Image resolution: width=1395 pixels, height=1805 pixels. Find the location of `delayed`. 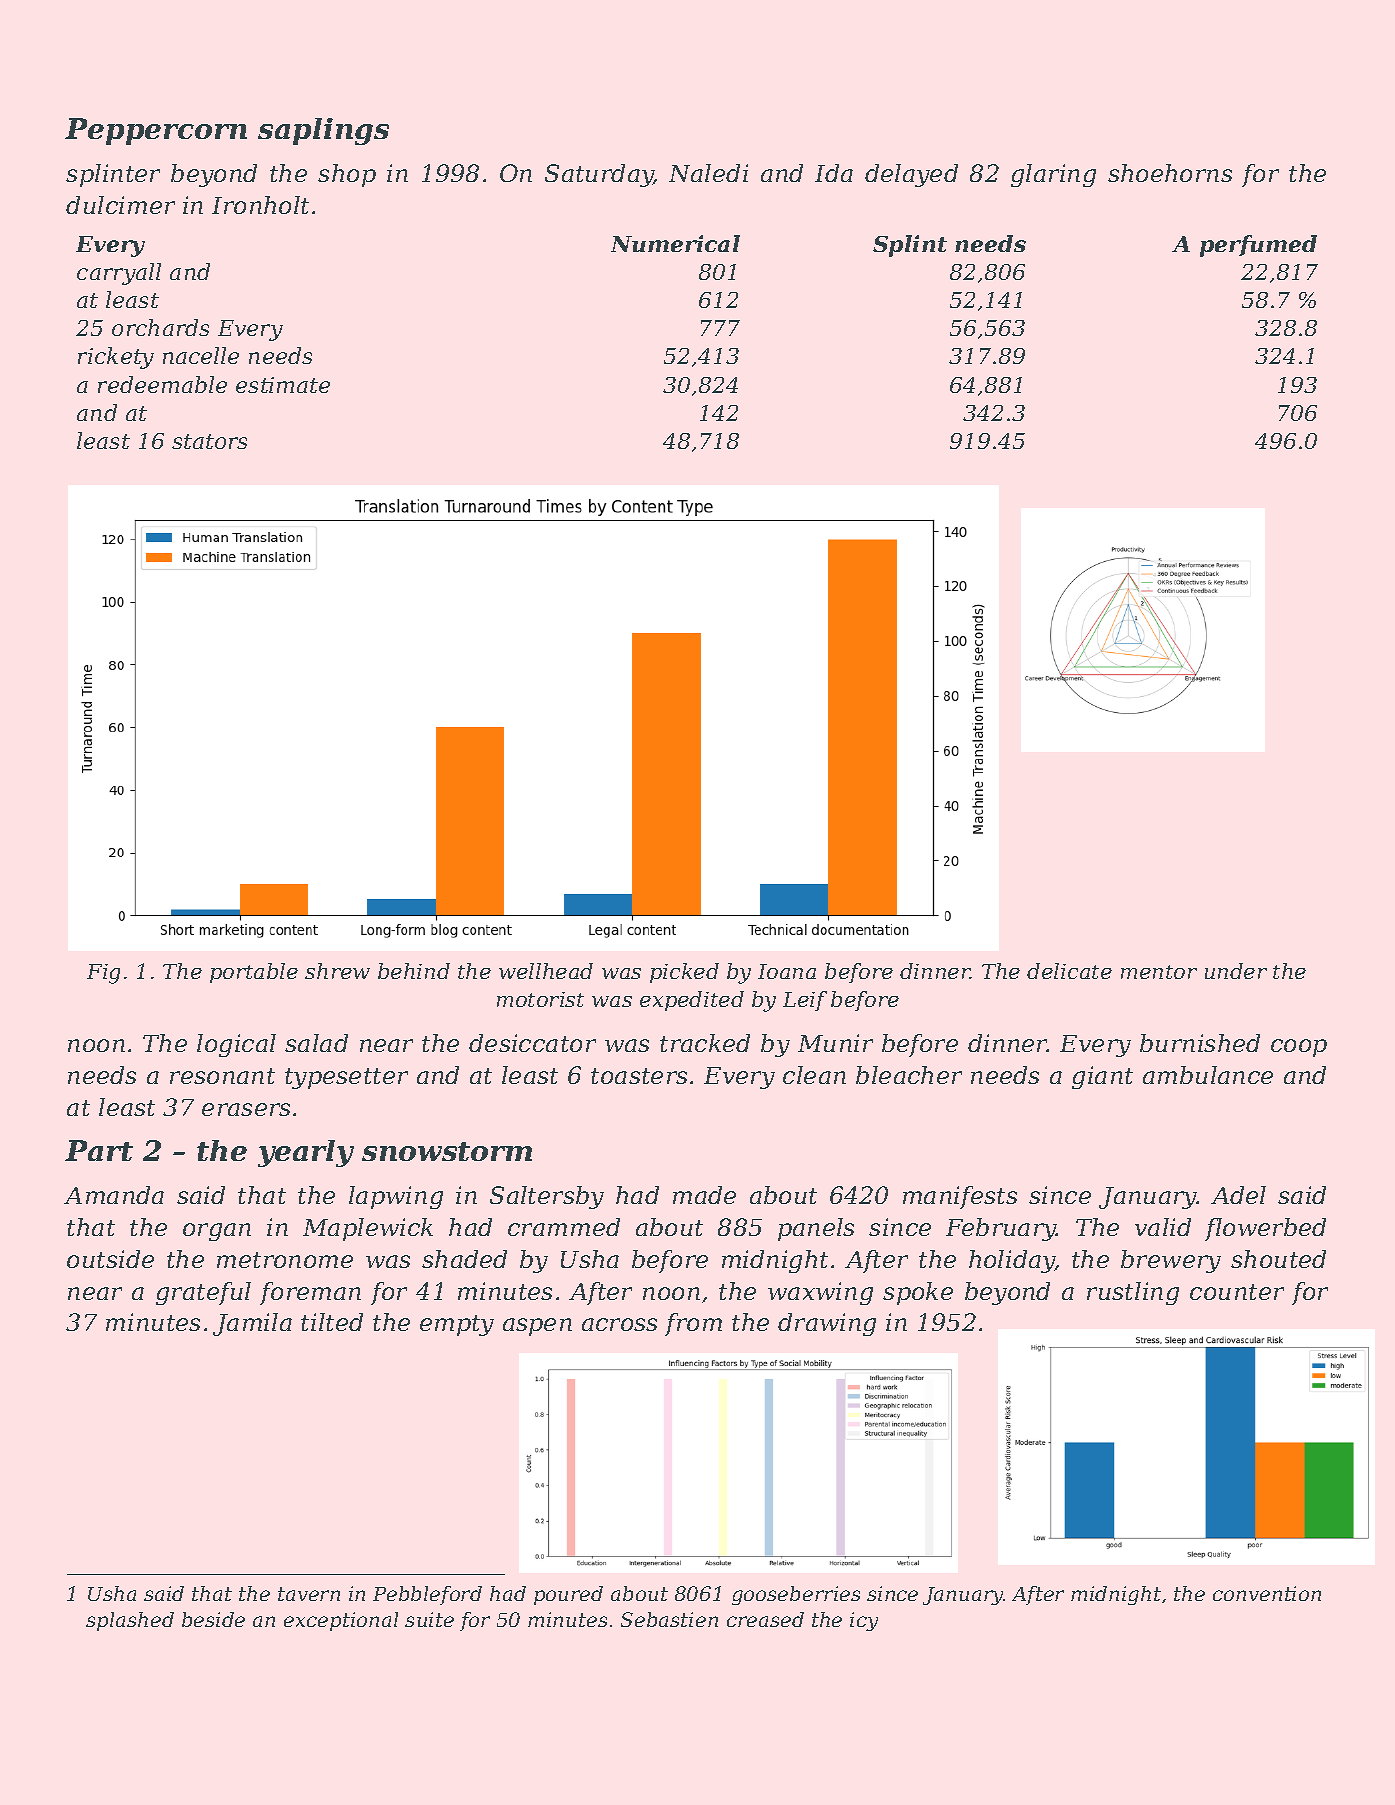

delayed is located at coordinates (911, 175).
